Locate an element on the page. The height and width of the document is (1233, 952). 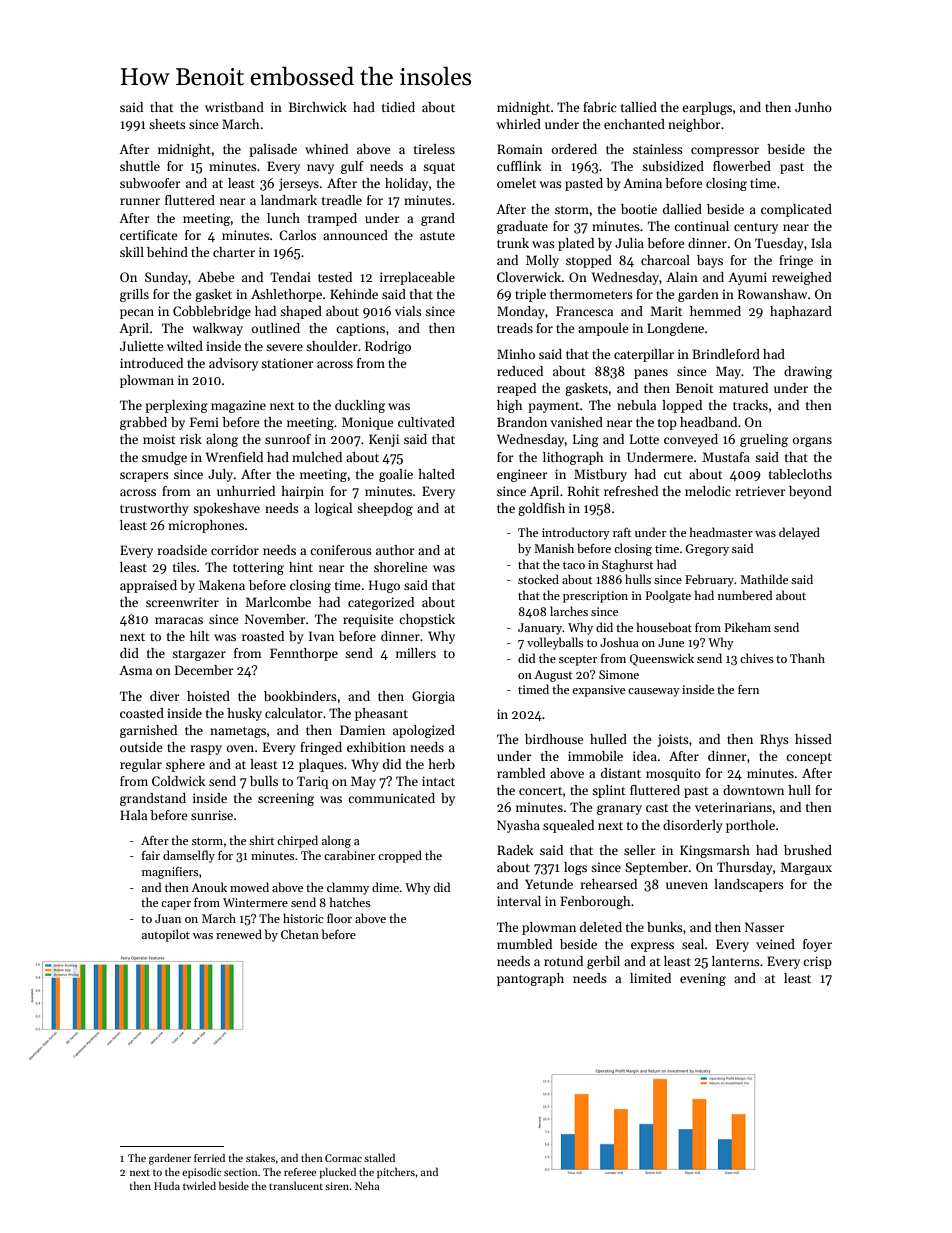
stalled is located at coordinates (379, 1158).
